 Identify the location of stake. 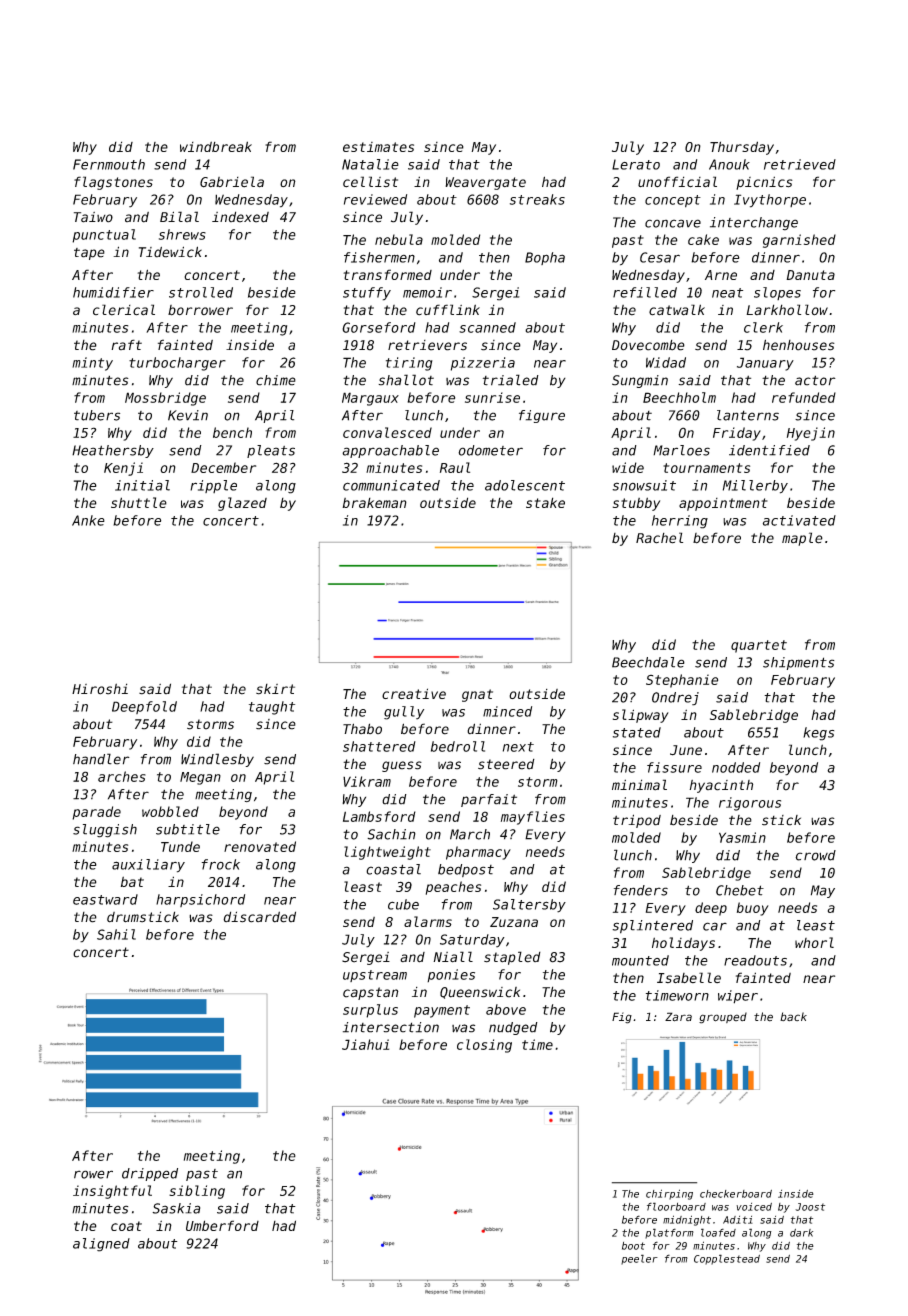
(545, 502).
